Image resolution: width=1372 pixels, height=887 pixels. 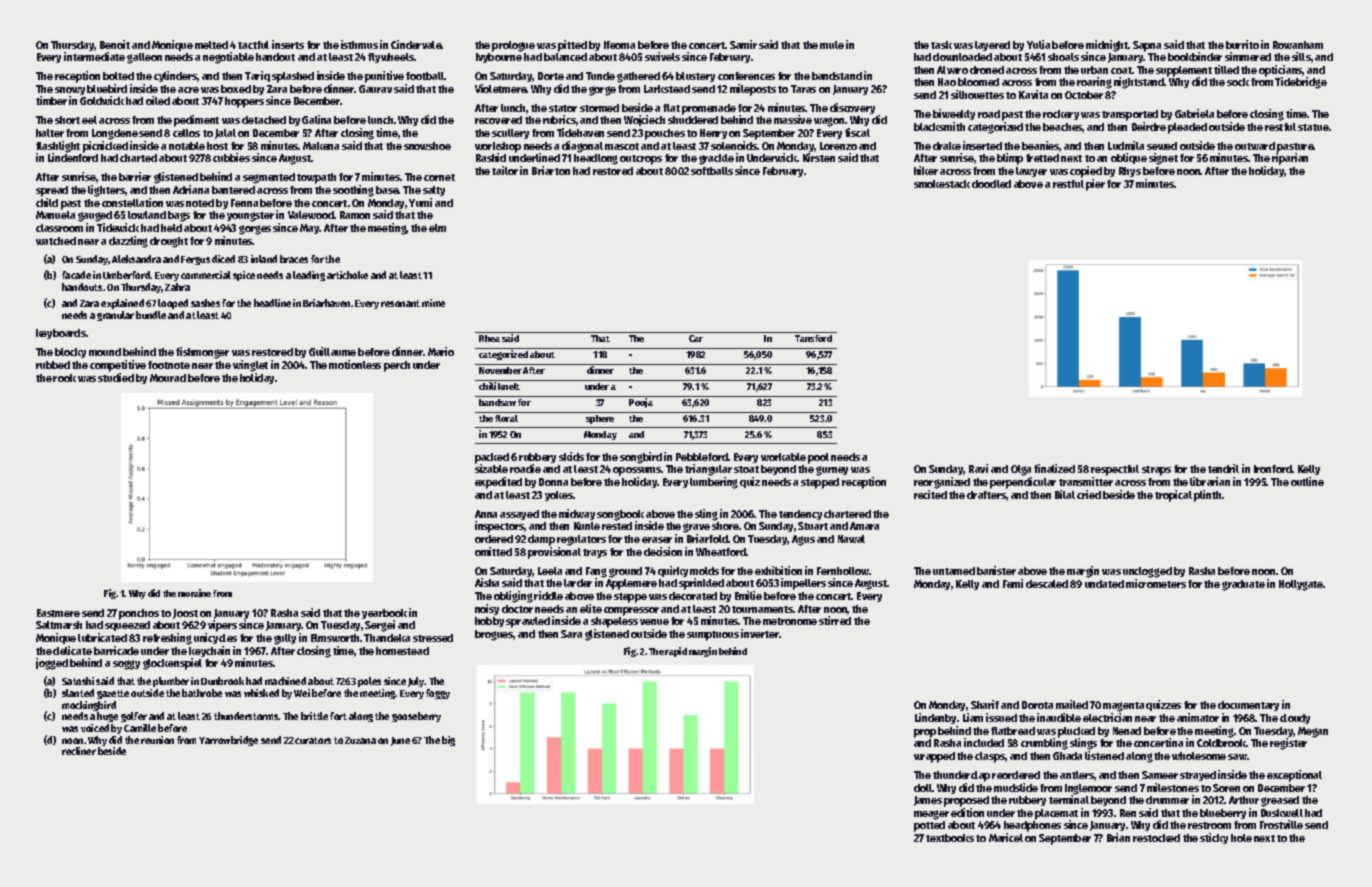 I want to click on Ironford, so click(x=1273, y=469).
